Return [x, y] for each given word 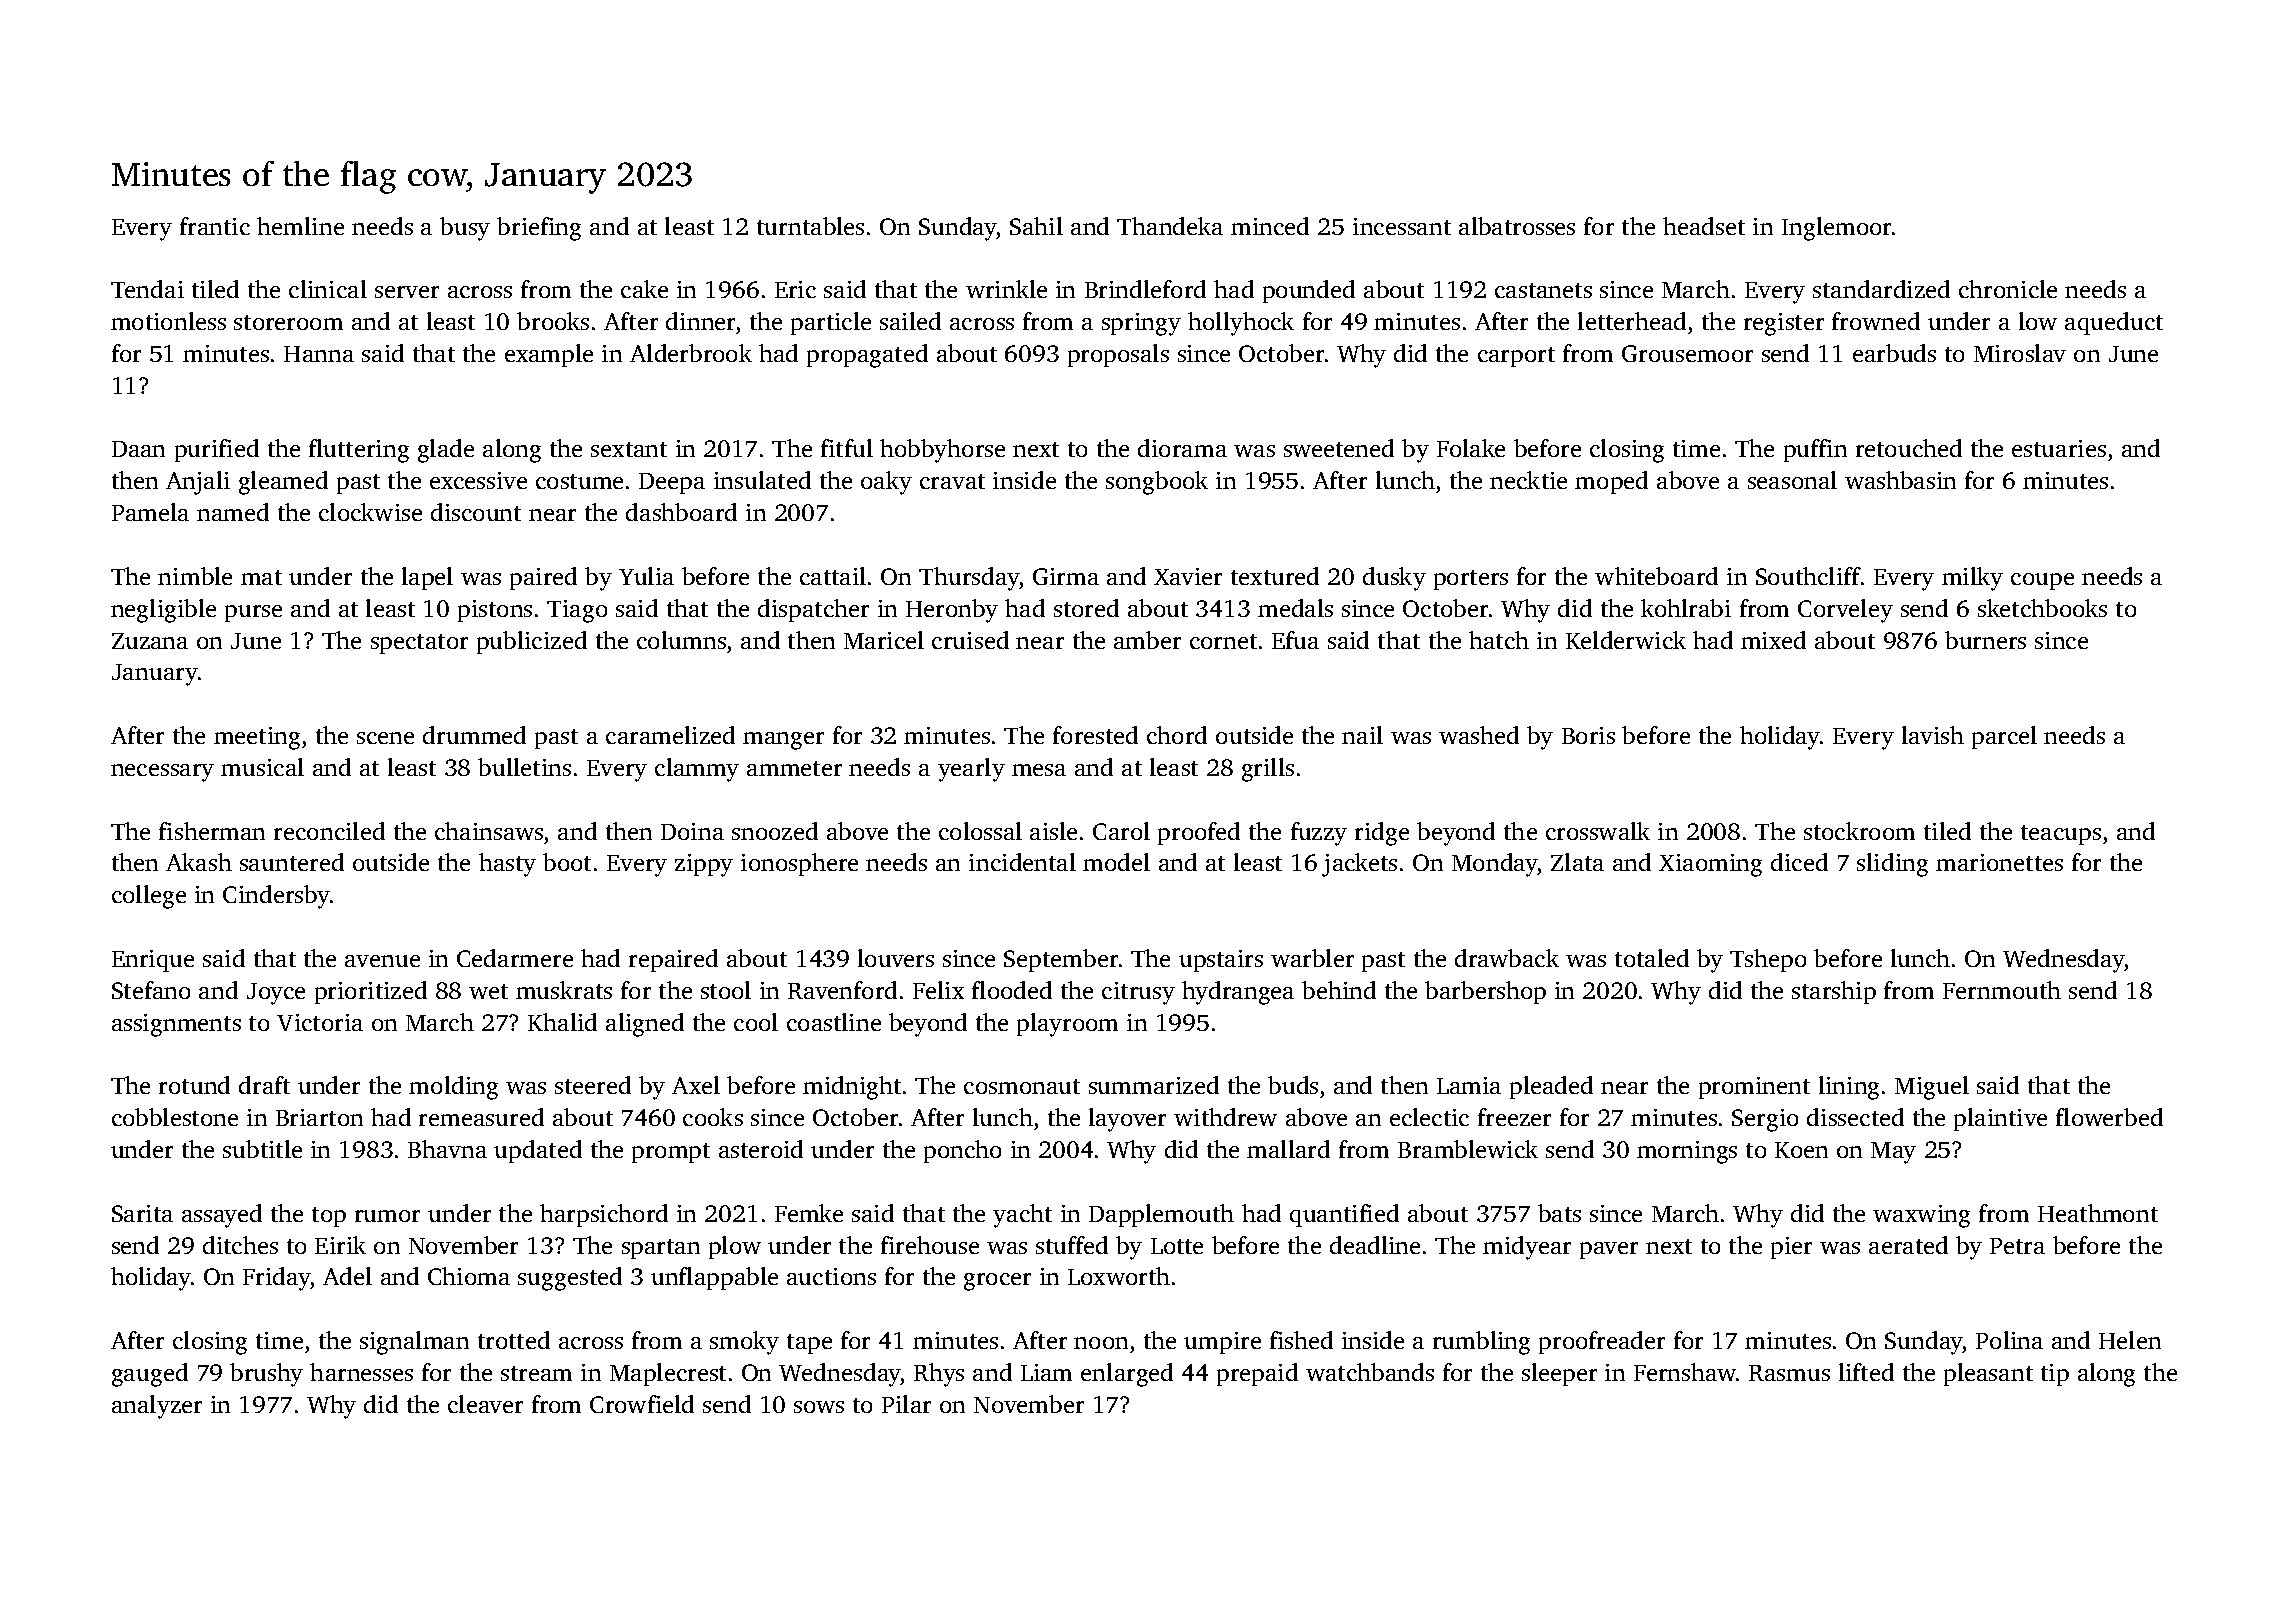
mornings [1687, 1152]
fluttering [359, 451]
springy [1141, 324]
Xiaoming [1710, 865]
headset [1704, 226]
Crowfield [642, 1404]
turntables [810, 226]
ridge [1382, 834]
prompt [671, 1153]
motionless [168, 321]
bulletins [524, 767]
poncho [962, 1151]
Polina [2009, 1340]
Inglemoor [1836, 229]
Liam [1046, 1372]
